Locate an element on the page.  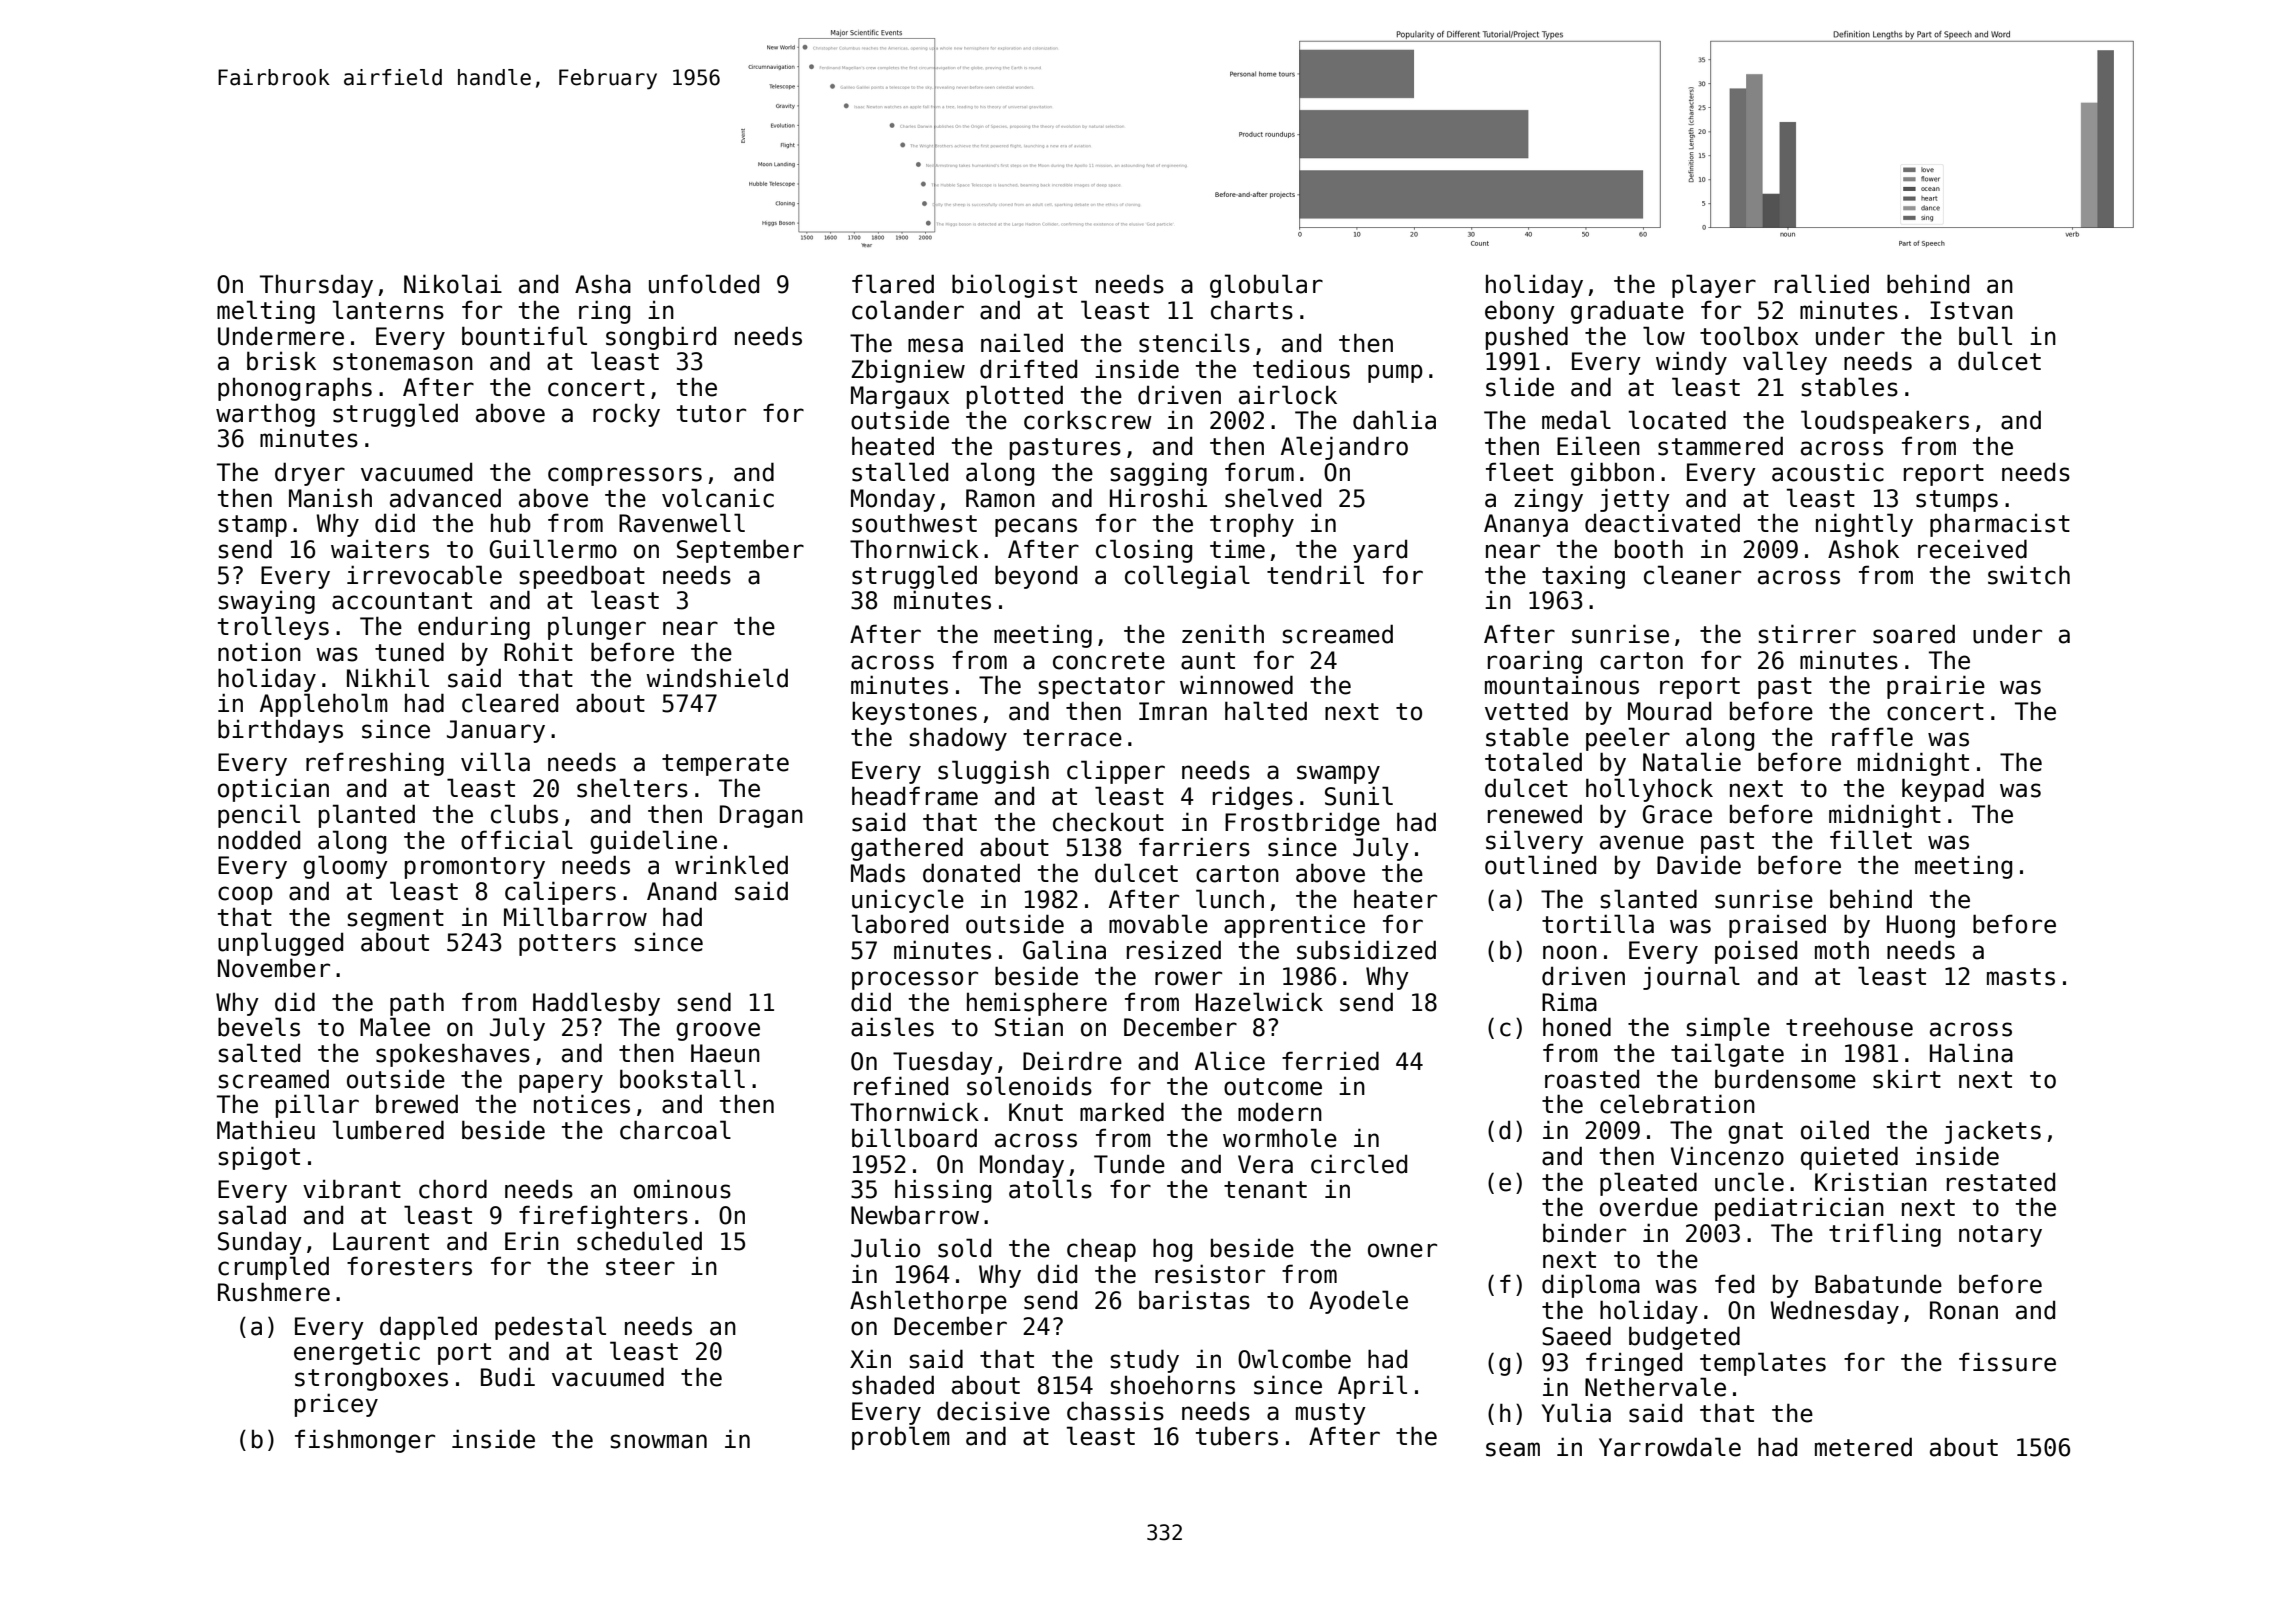
jackets is located at coordinates (1992, 1132).
